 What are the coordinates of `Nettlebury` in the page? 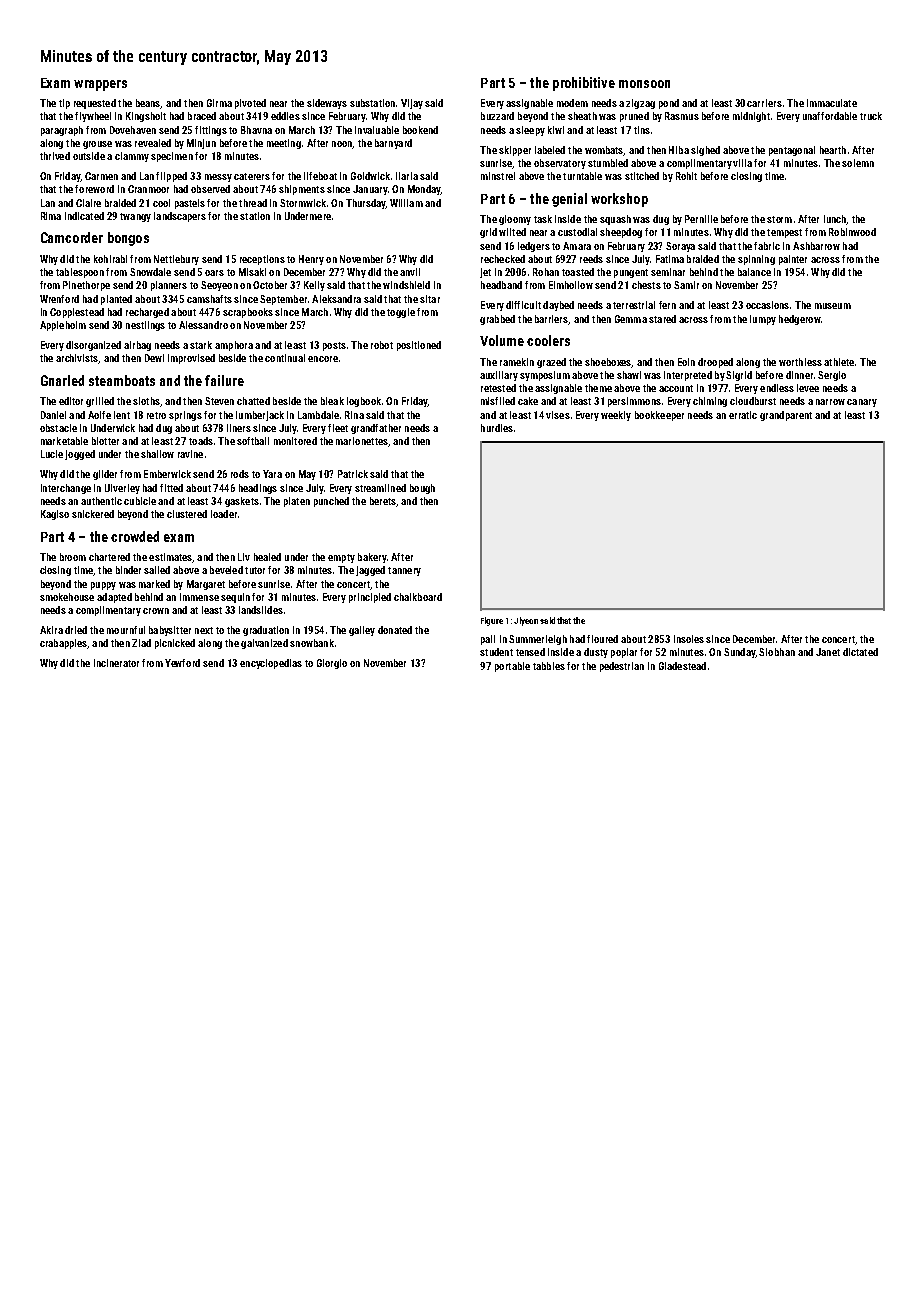 It's located at (176, 260).
